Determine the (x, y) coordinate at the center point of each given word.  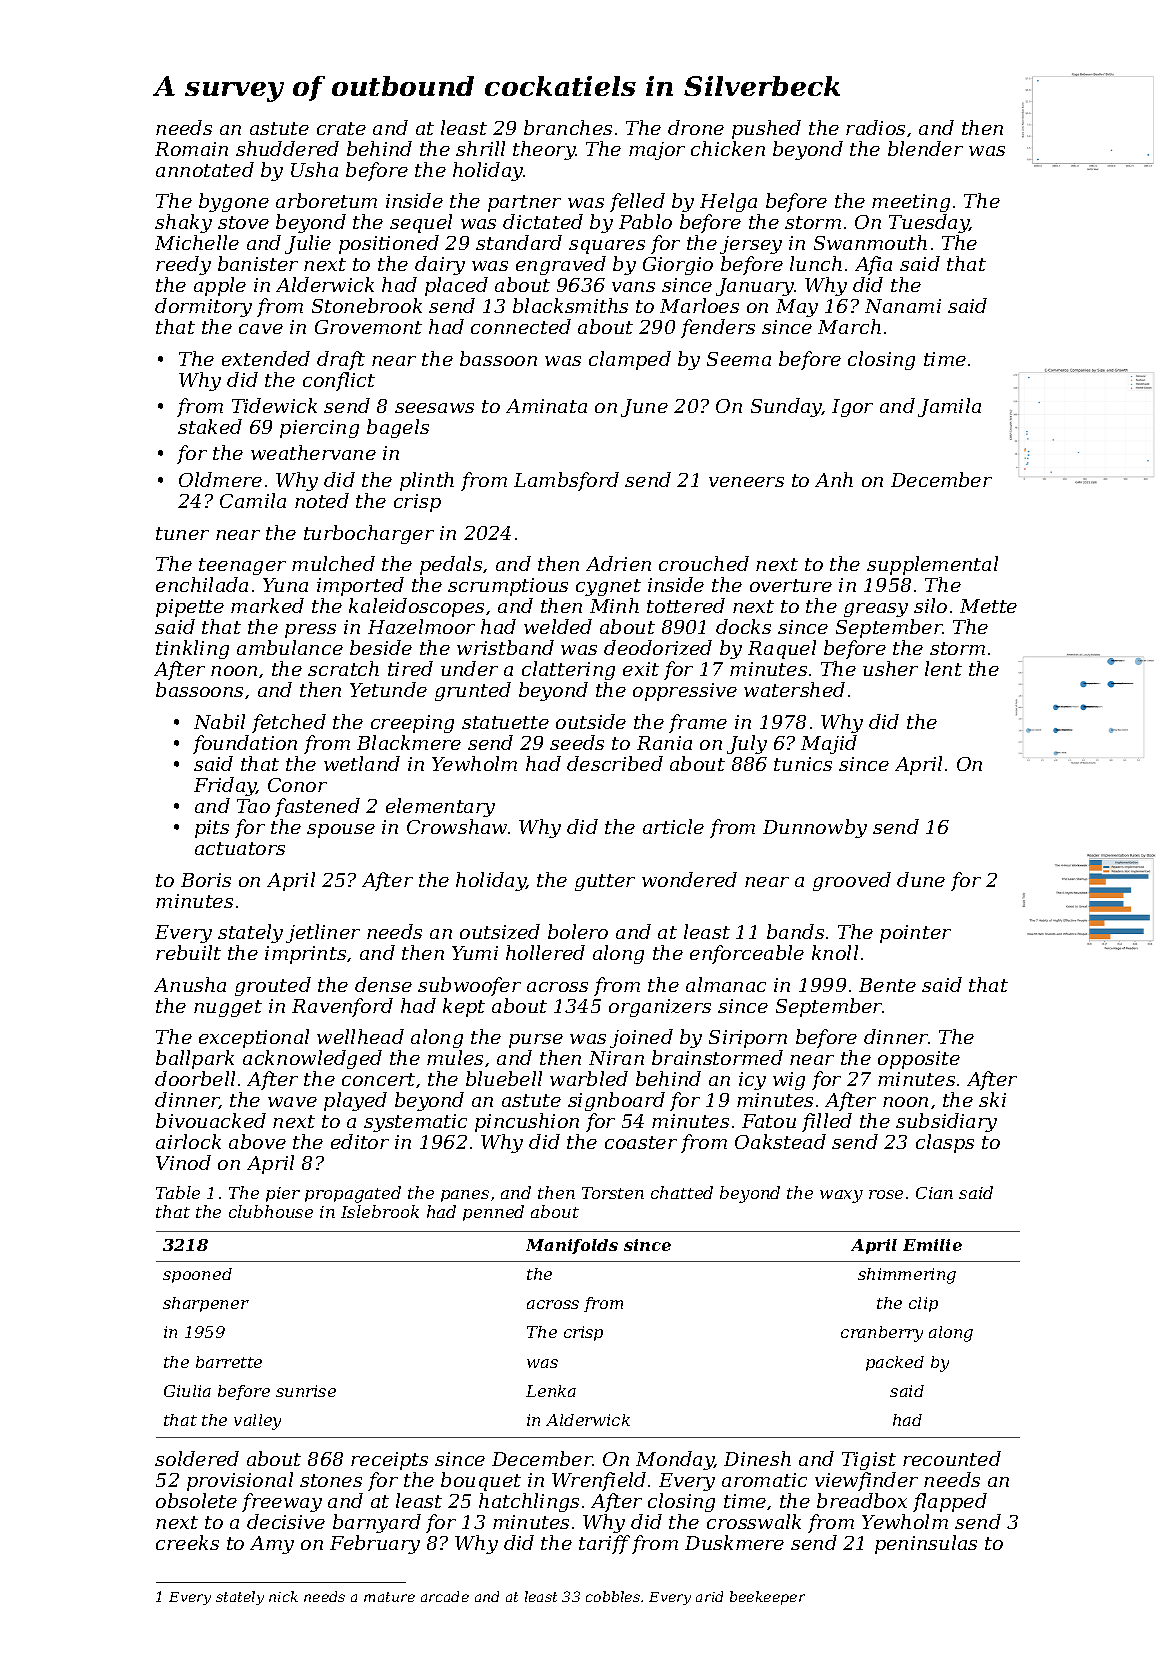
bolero (578, 931)
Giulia (187, 1391)
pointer (915, 934)
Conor (297, 785)
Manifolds (572, 1246)
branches (568, 127)
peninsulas (926, 1544)
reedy (183, 265)
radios (875, 127)
